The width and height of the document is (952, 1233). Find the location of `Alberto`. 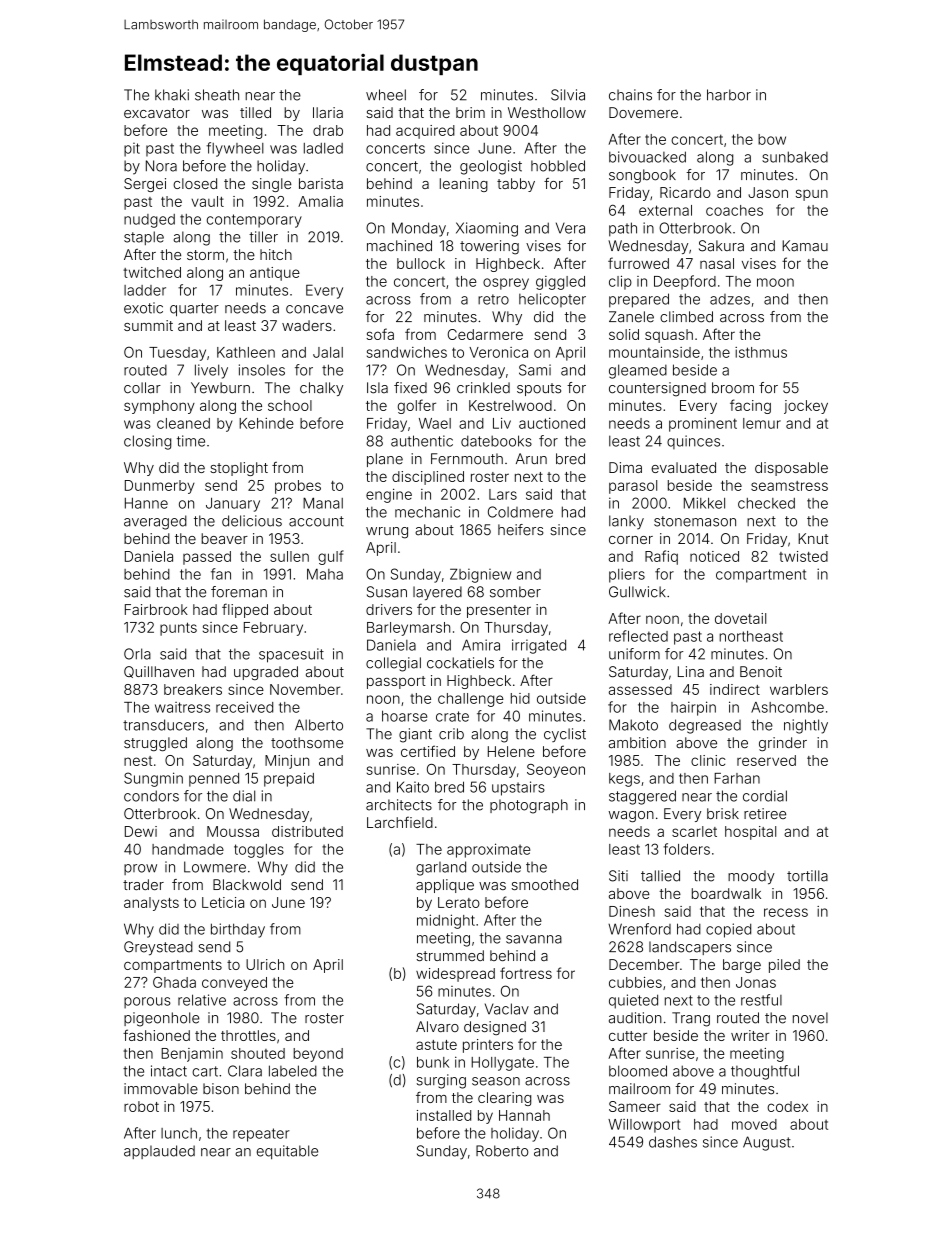

Alberto is located at coordinates (319, 725).
